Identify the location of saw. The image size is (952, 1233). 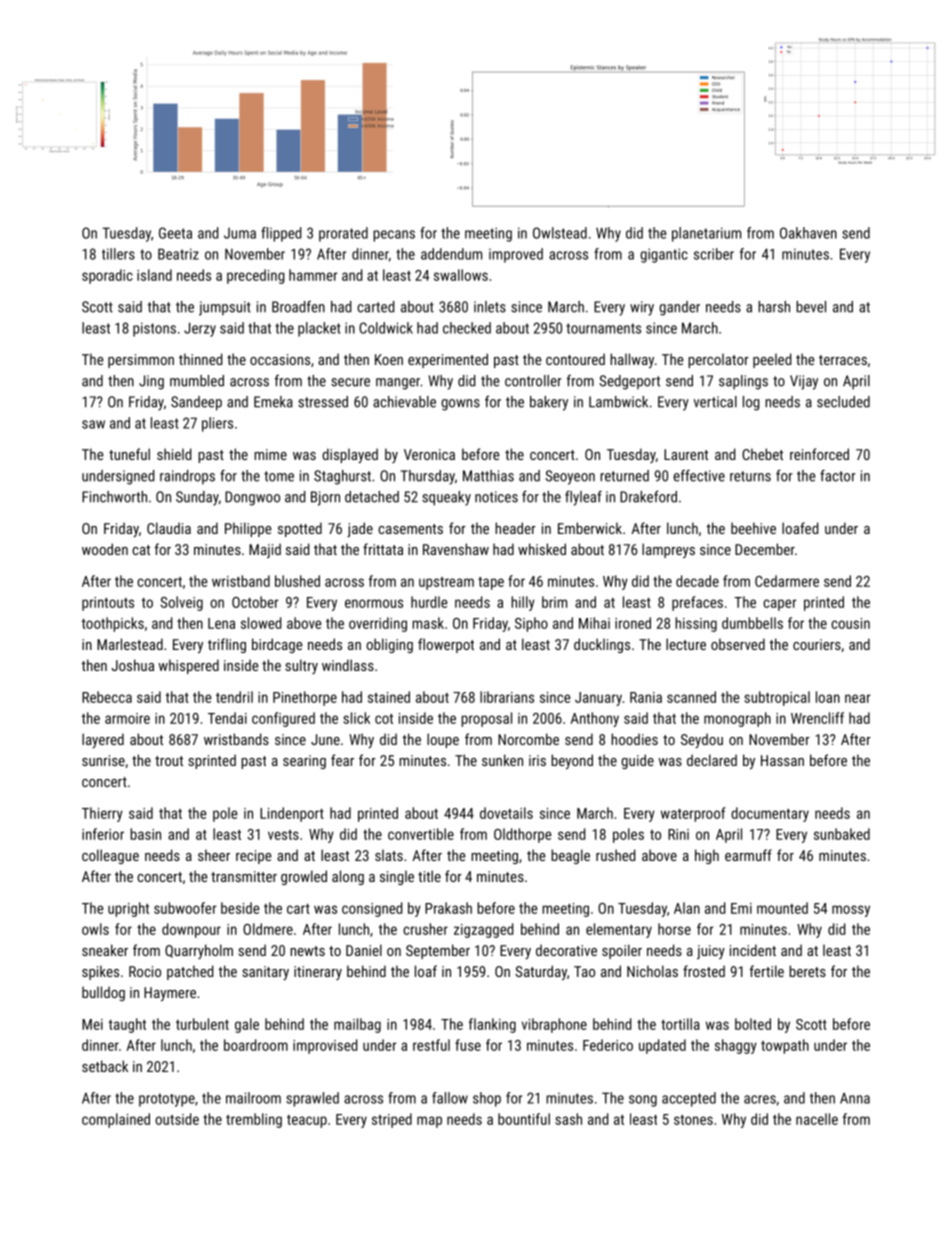
(93, 424).
